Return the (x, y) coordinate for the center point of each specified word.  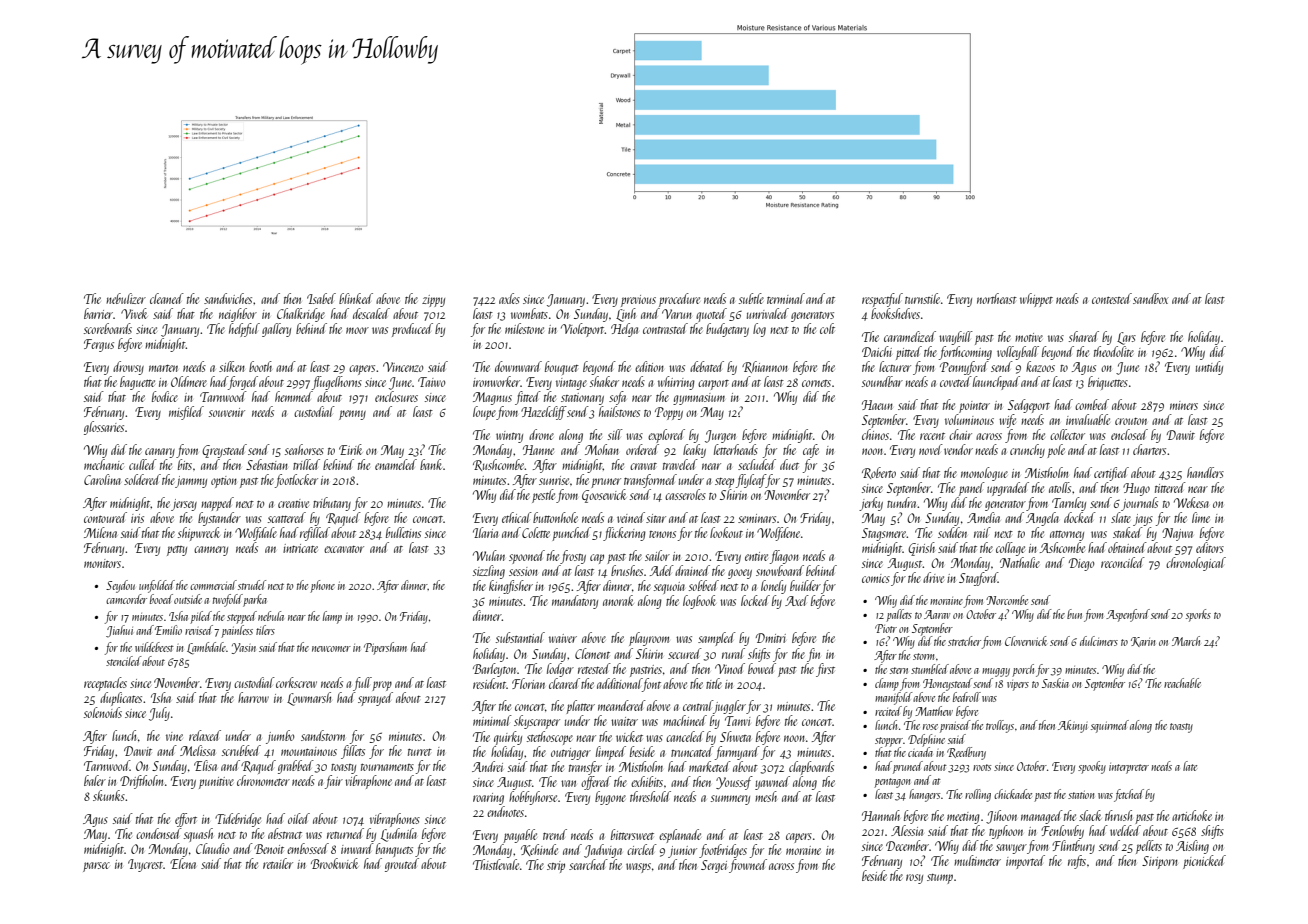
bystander (219, 519)
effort (186, 820)
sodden (952, 532)
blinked (356, 298)
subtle (751, 298)
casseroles (685, 494)
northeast (997, 298)
